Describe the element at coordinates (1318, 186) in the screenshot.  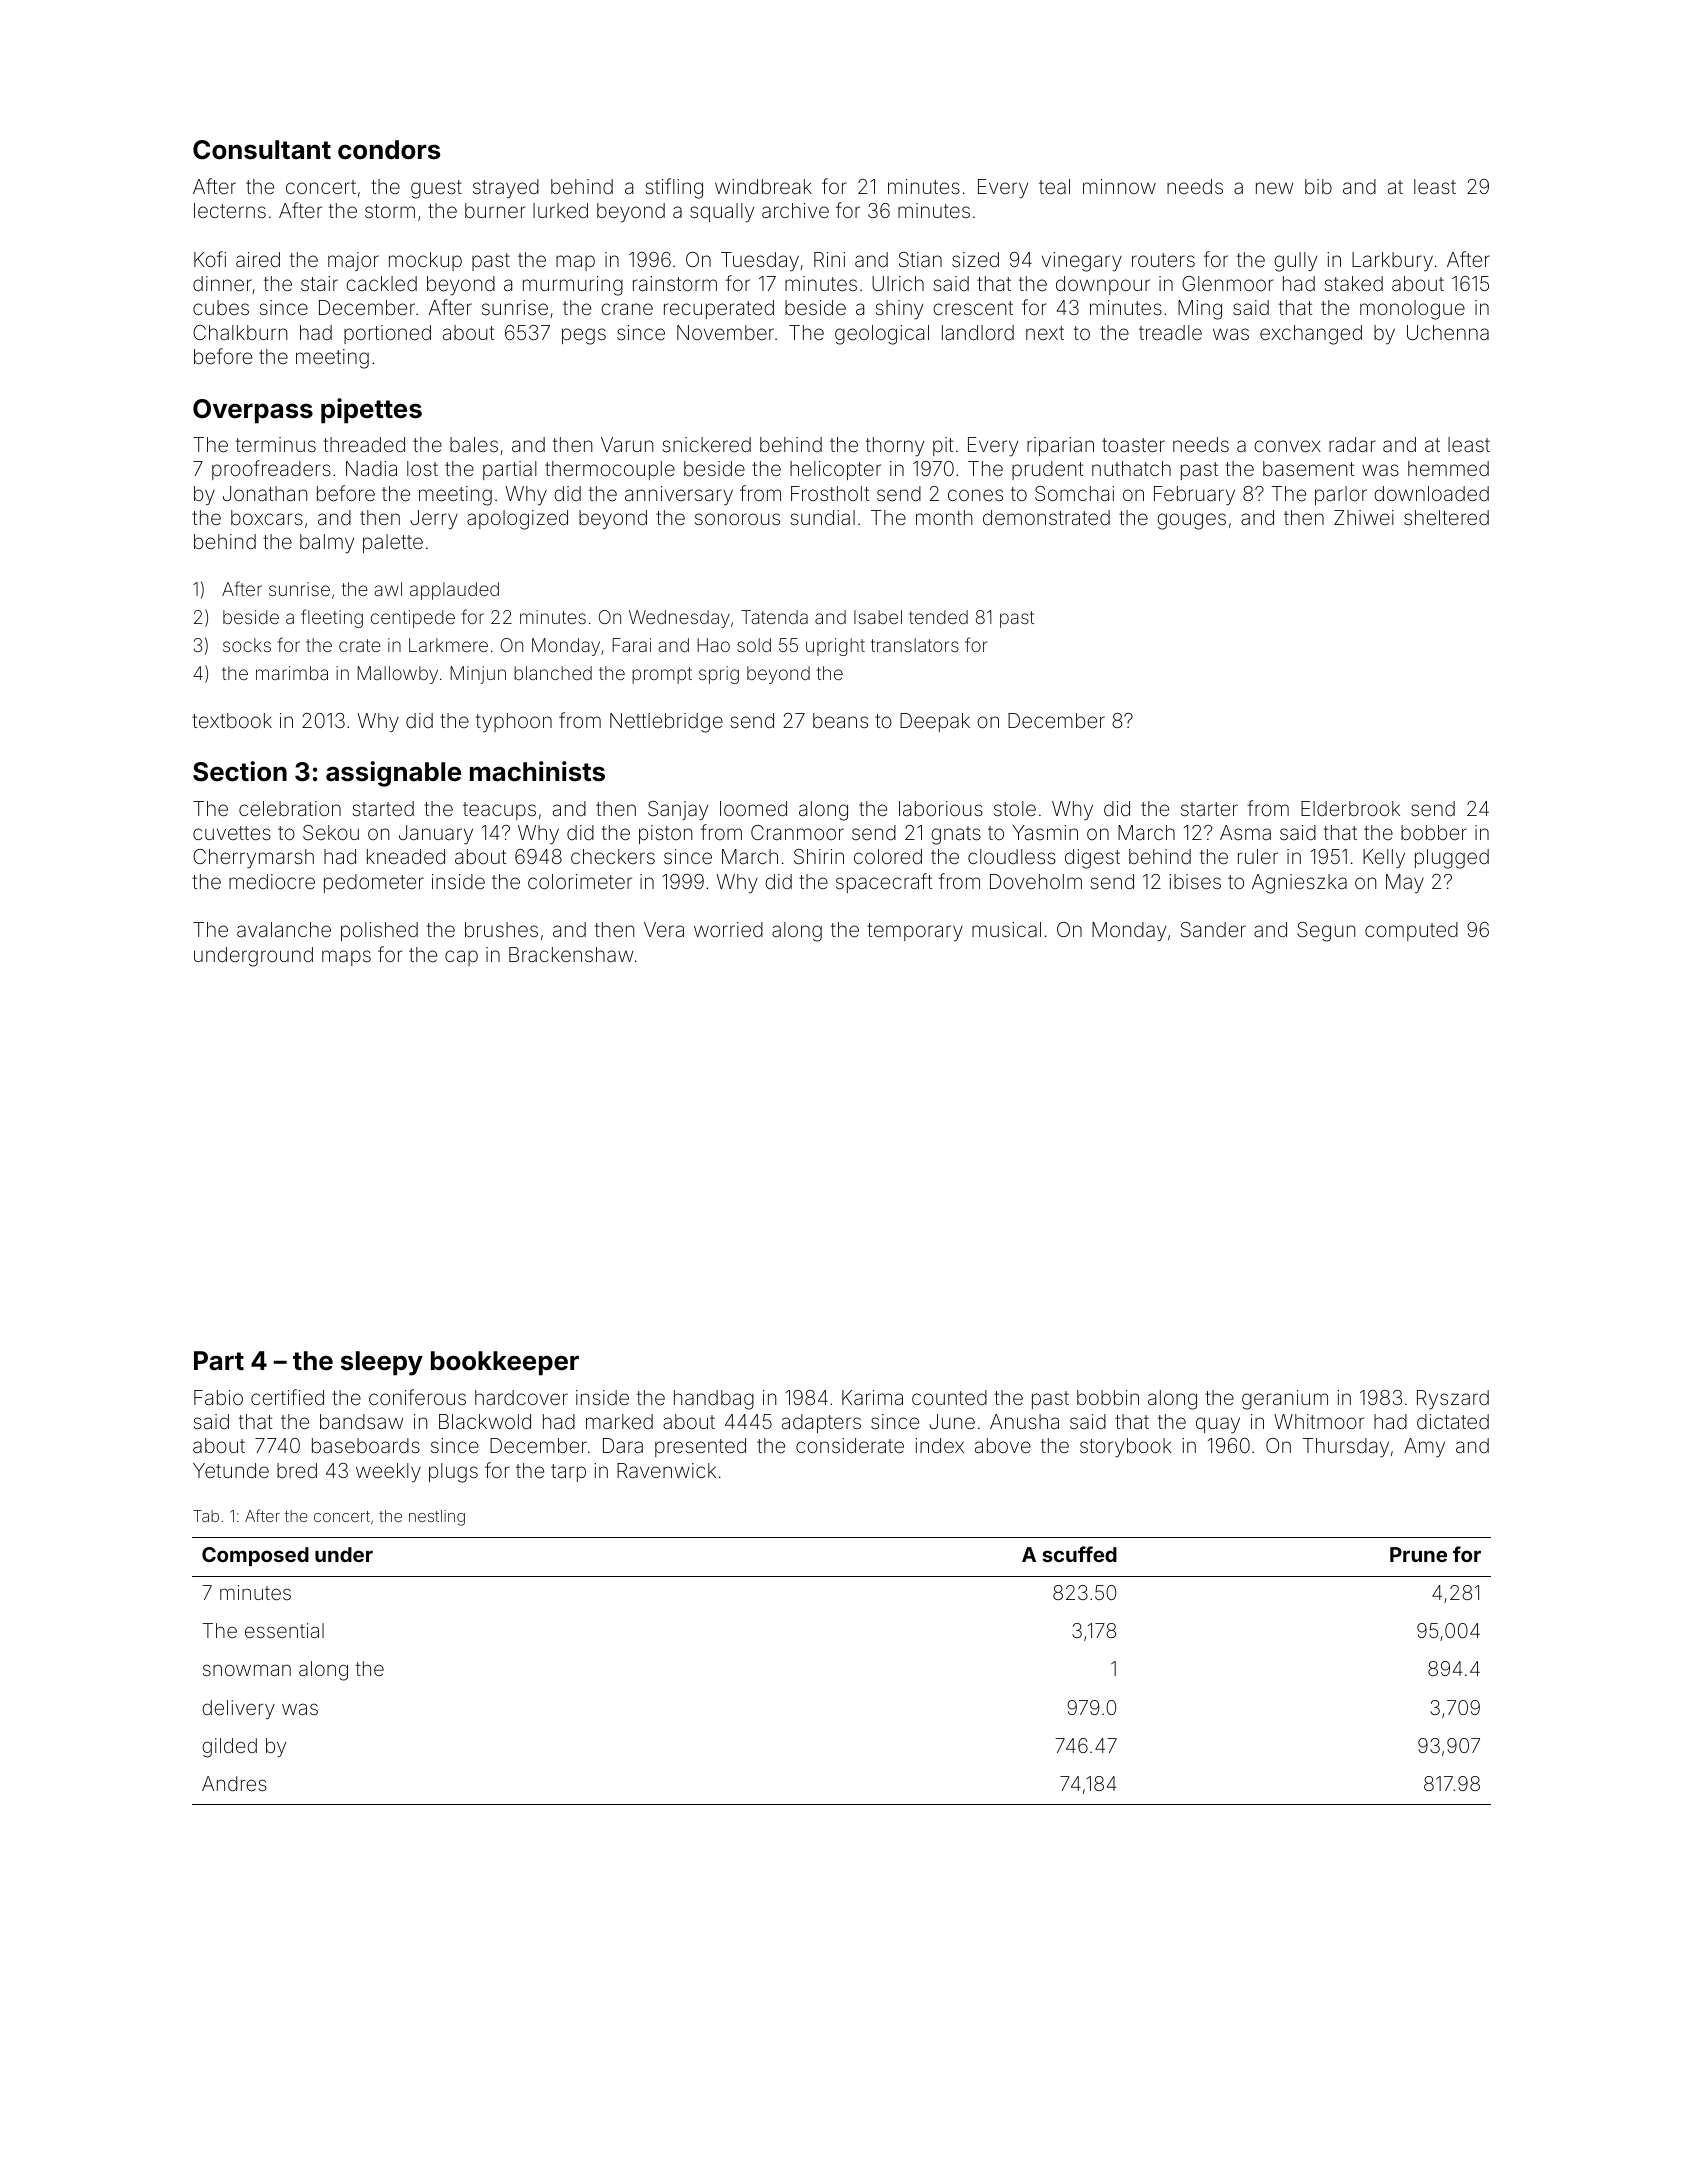
I see `bib` at that location.
